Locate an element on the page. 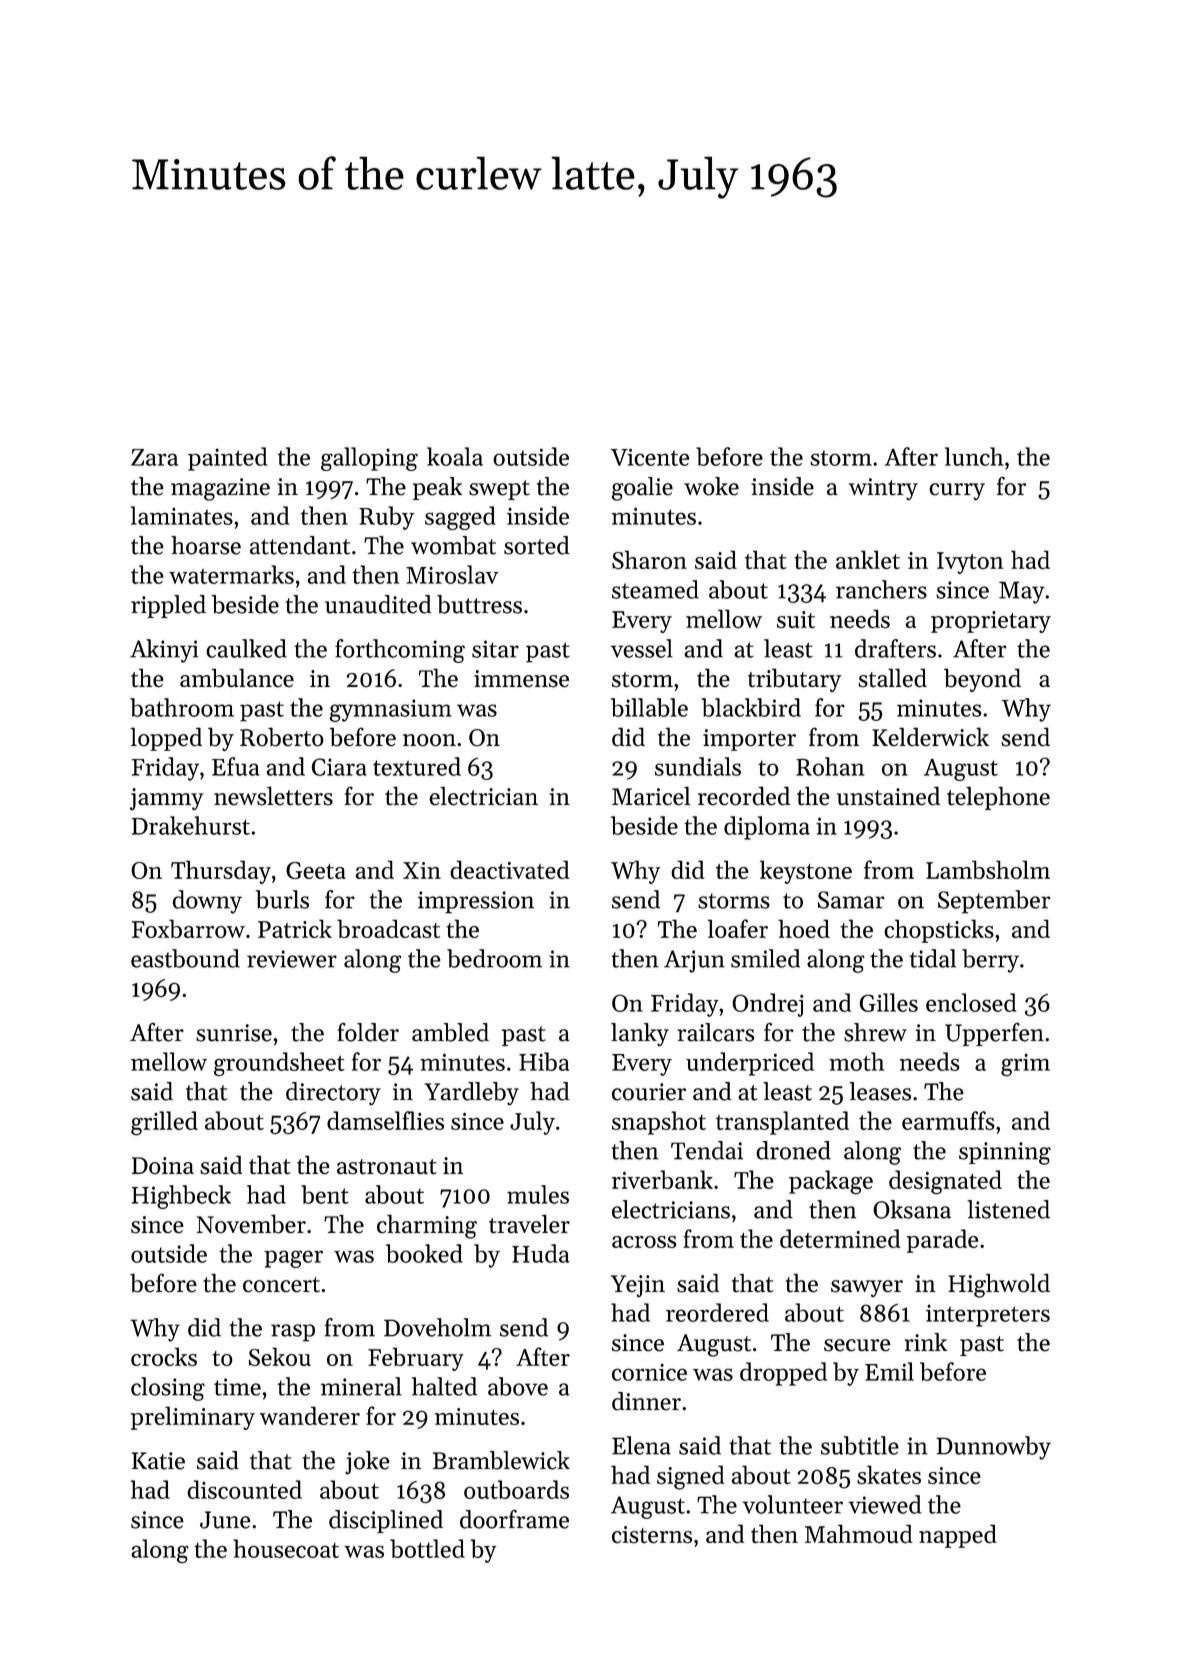 The image size is (1181, 1670). charming is located at coordinates (427, 1226).
